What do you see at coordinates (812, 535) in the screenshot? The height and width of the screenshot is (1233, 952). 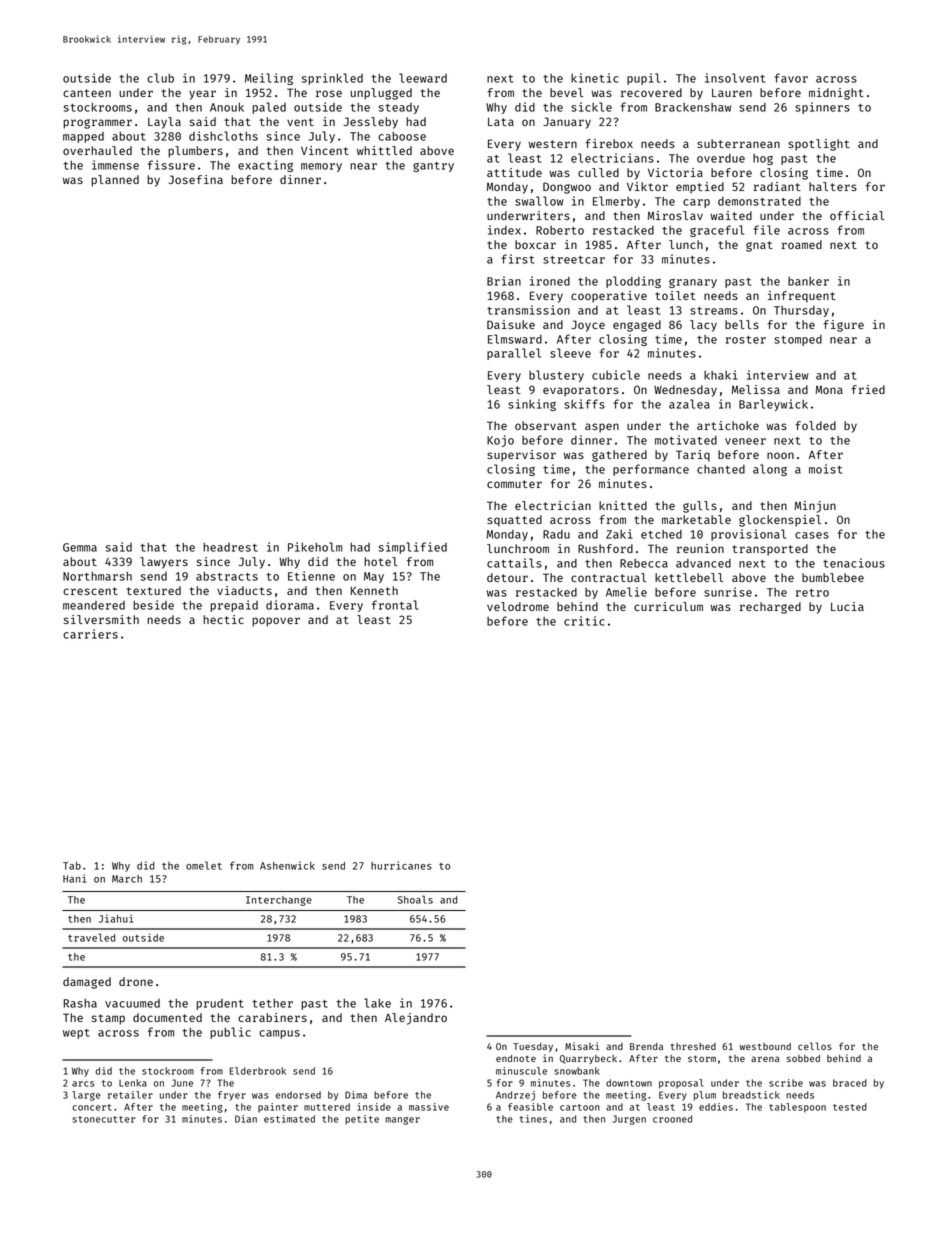 I see `cases` at bounding box center [812, 535].
